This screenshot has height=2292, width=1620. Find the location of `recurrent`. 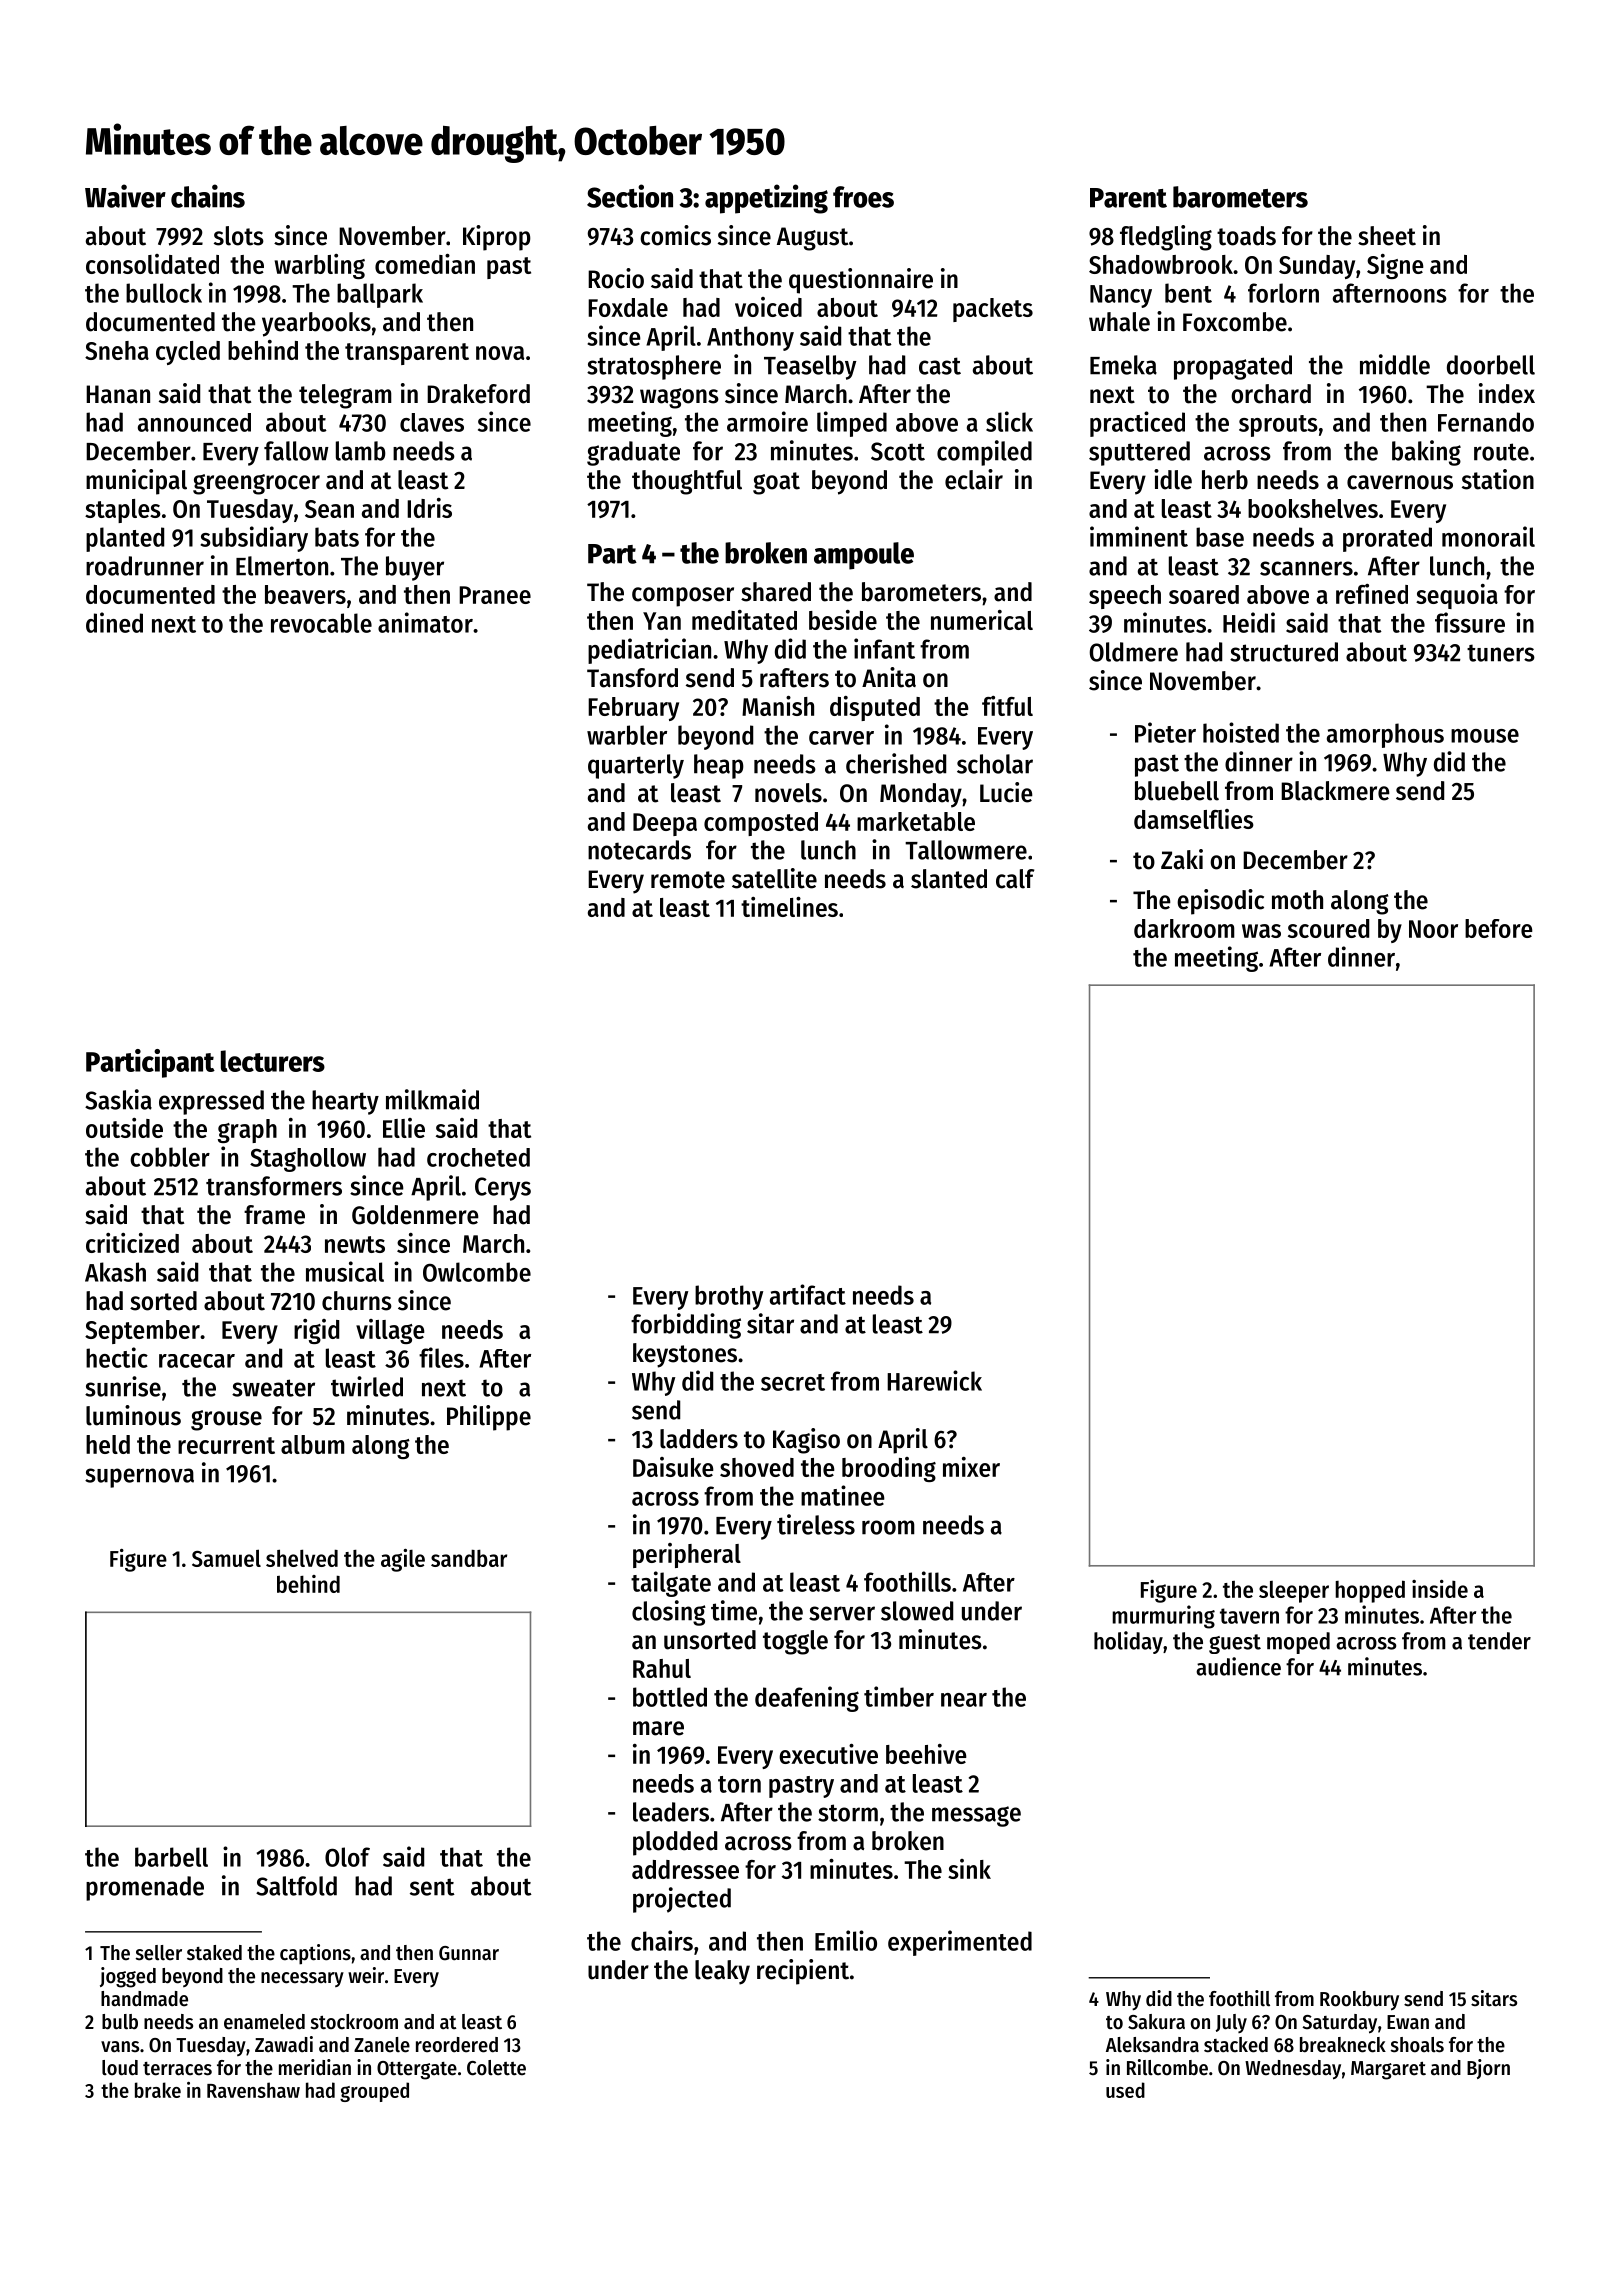

recurrent is located at coordinates (226, 1445).
